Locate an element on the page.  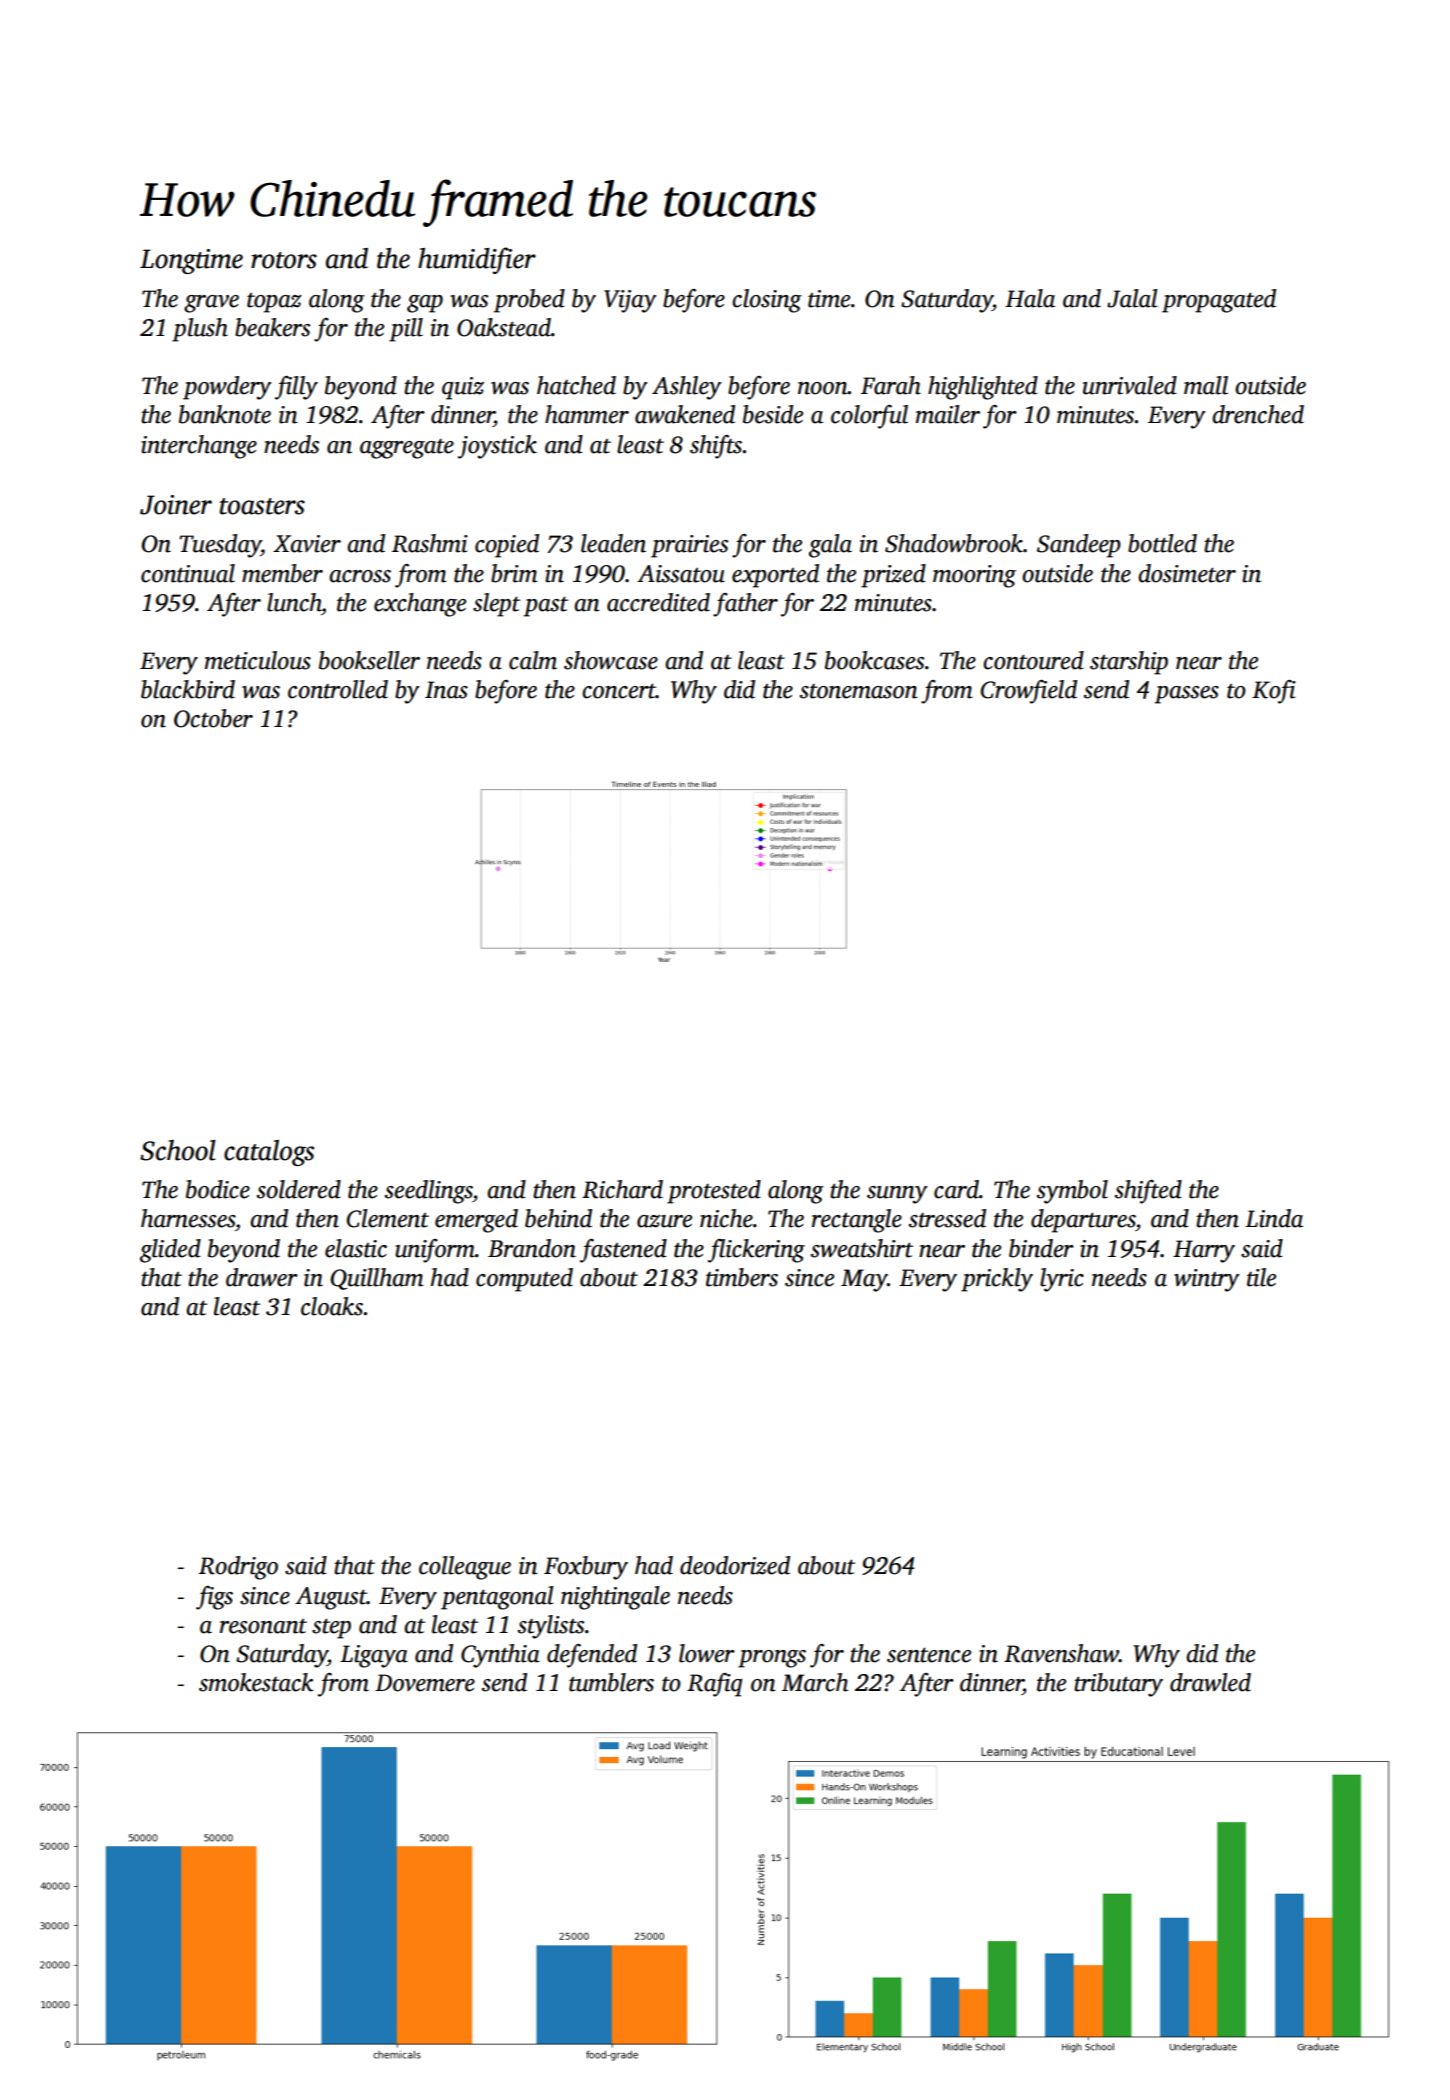
plush is located at coordinates (200, 330).
